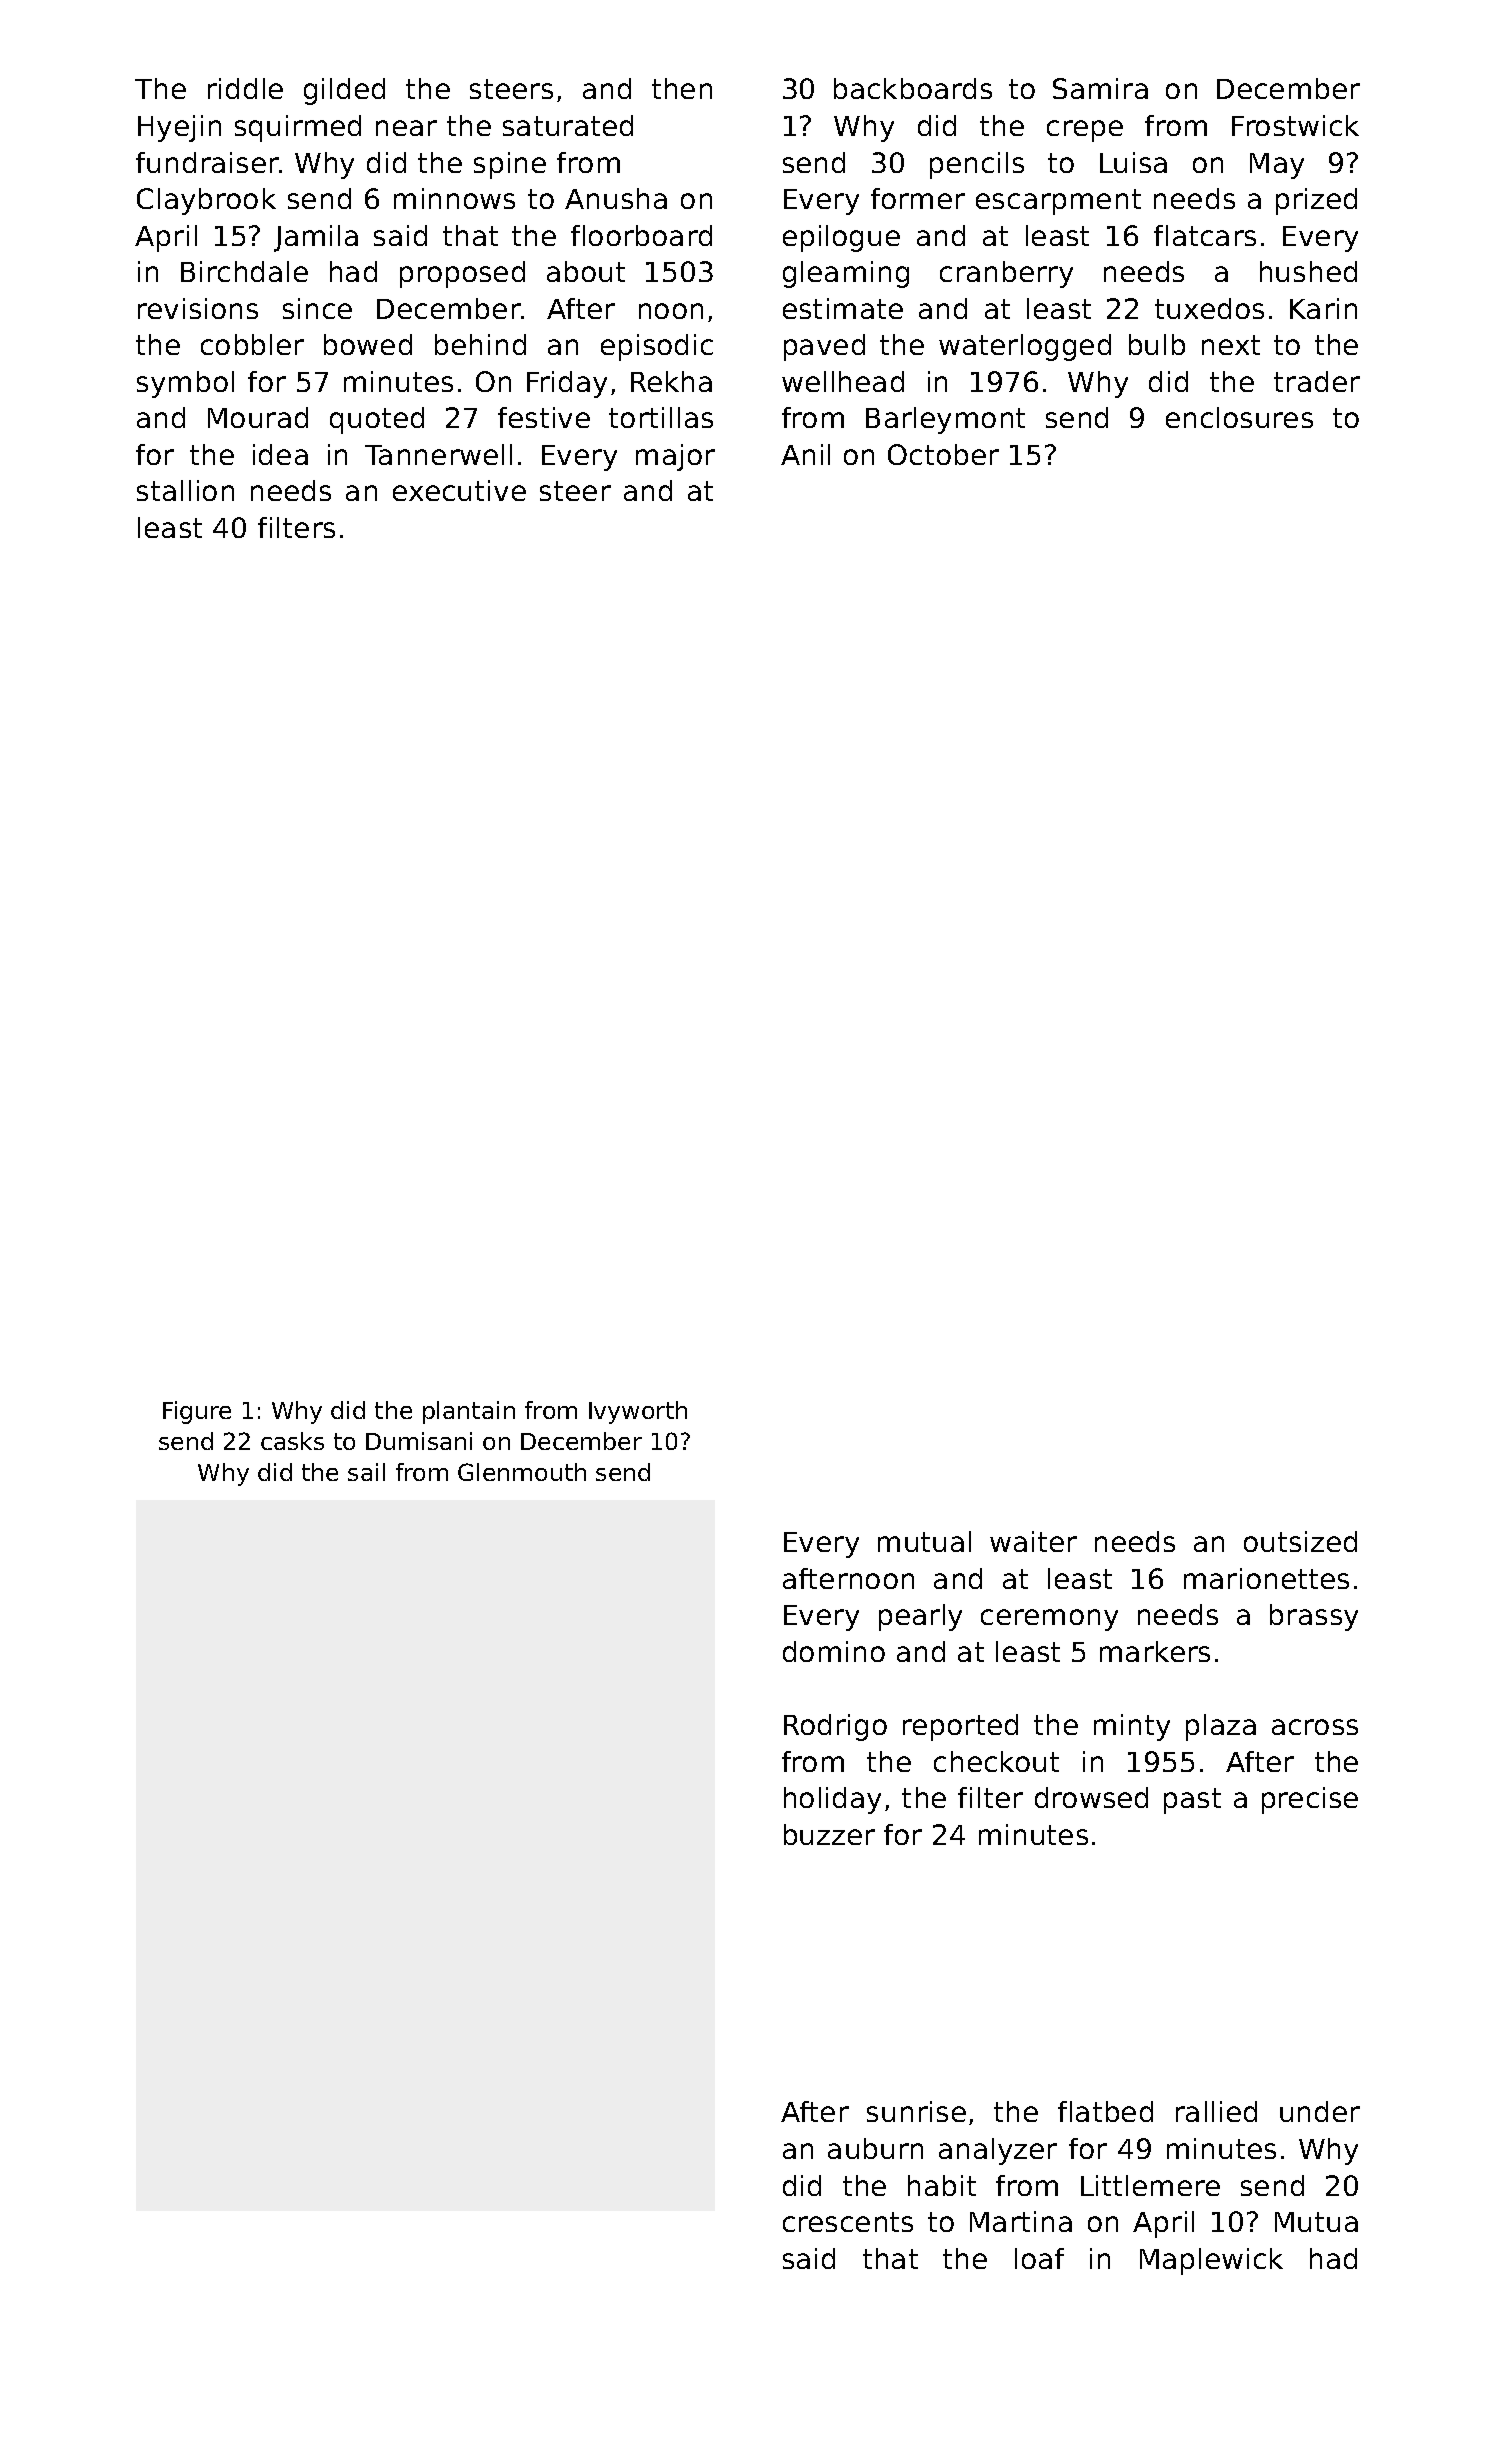  I want to click on outsized, so click(1300, 1541).
